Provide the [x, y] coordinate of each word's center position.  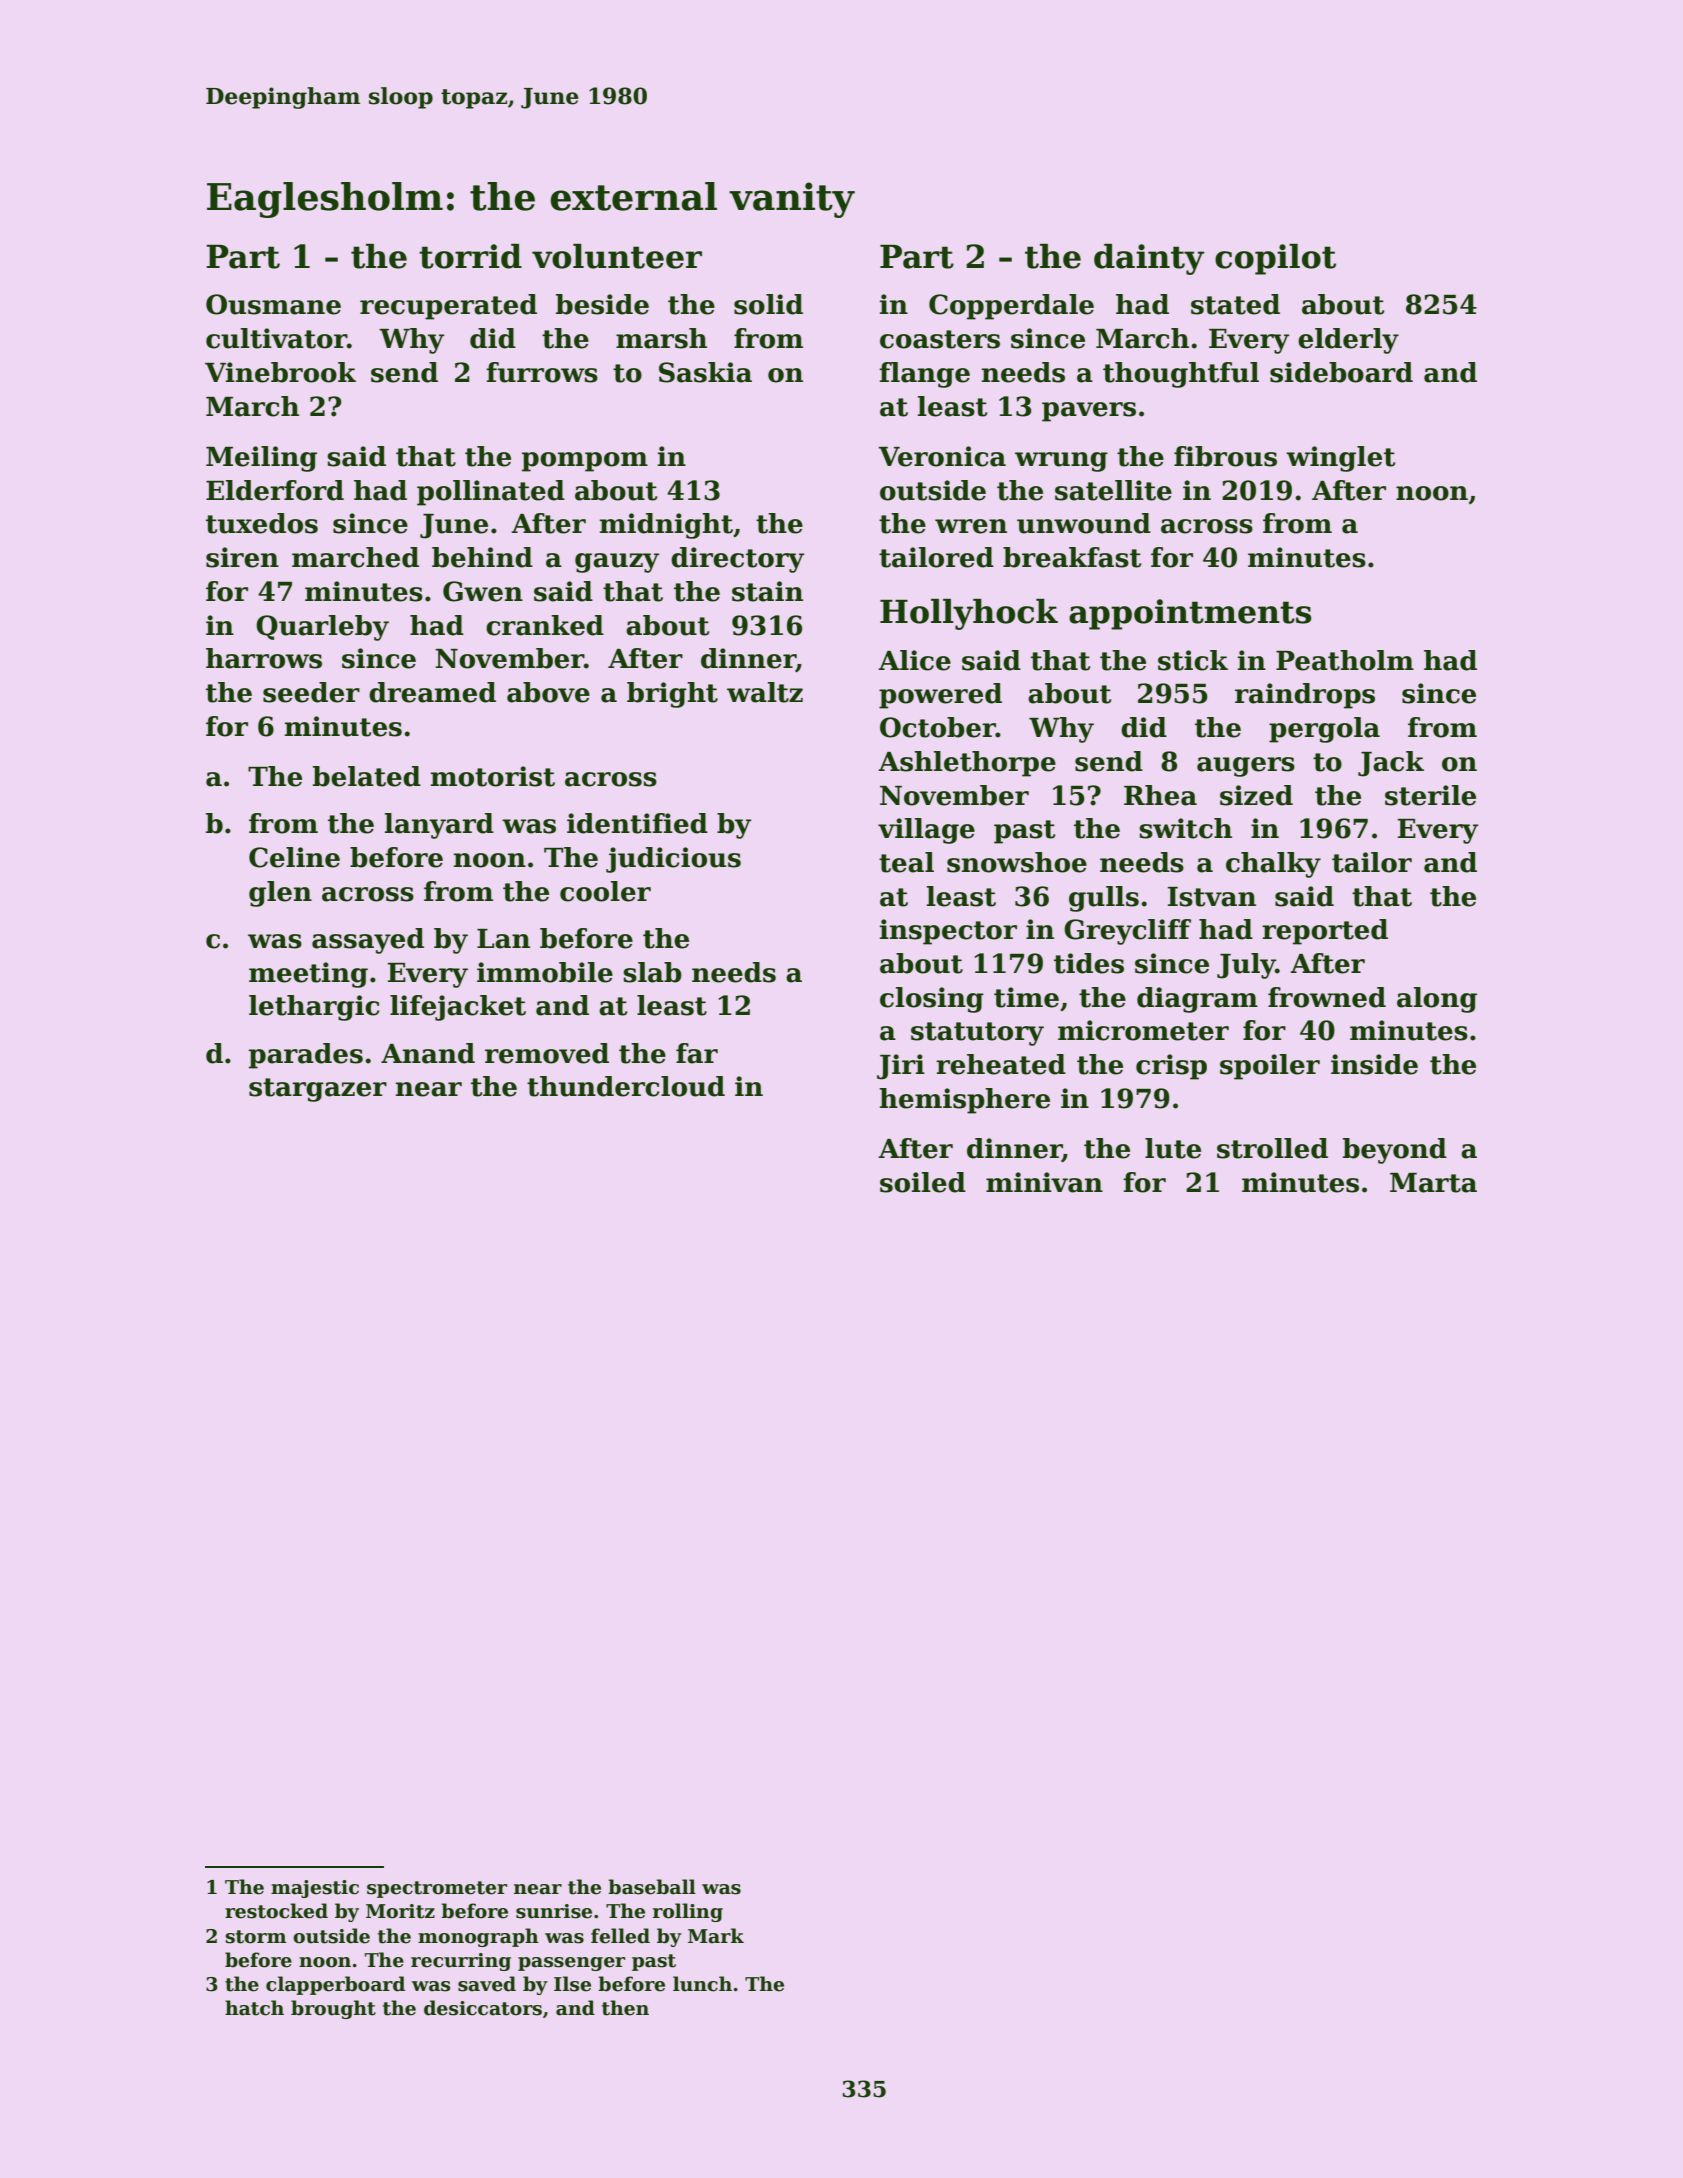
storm [256, 1937]
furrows [542, 372]
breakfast [1072, 557]
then [625, 2008]
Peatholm [1345, 660]
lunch [702, 1984]
